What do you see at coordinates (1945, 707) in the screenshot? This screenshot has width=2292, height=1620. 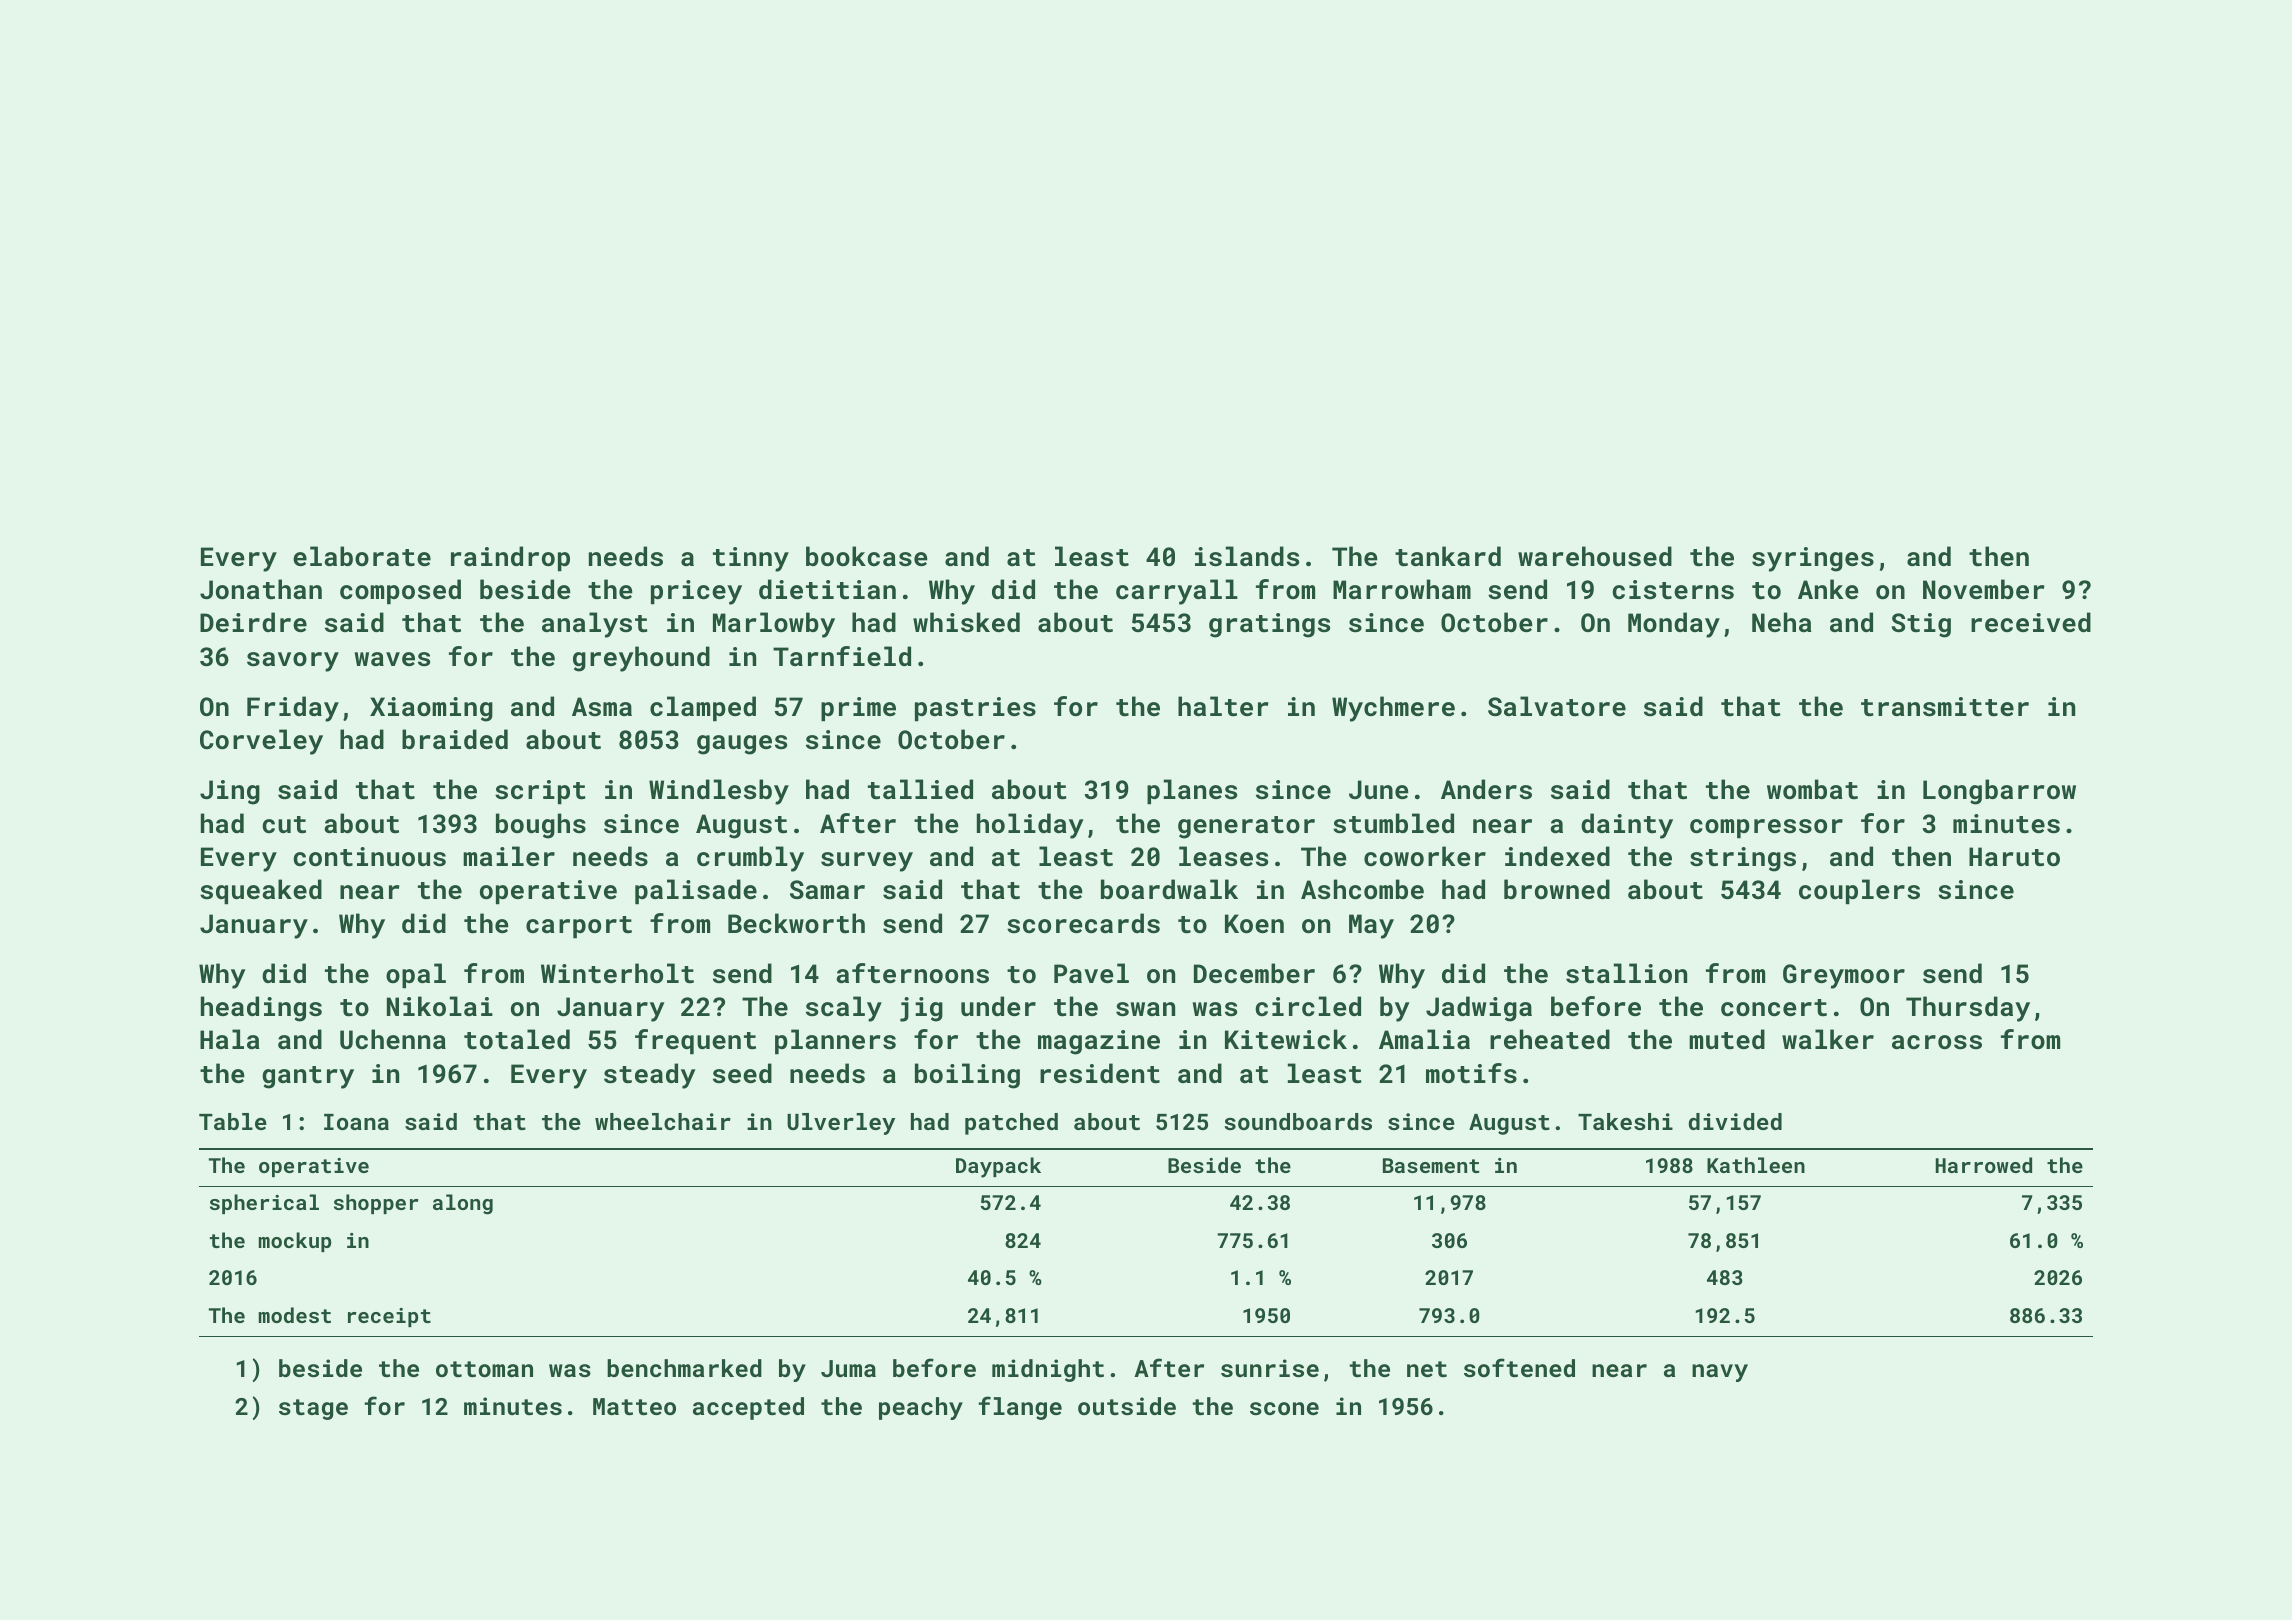 I see `transmitter` at bounding box center [1945, 707].
